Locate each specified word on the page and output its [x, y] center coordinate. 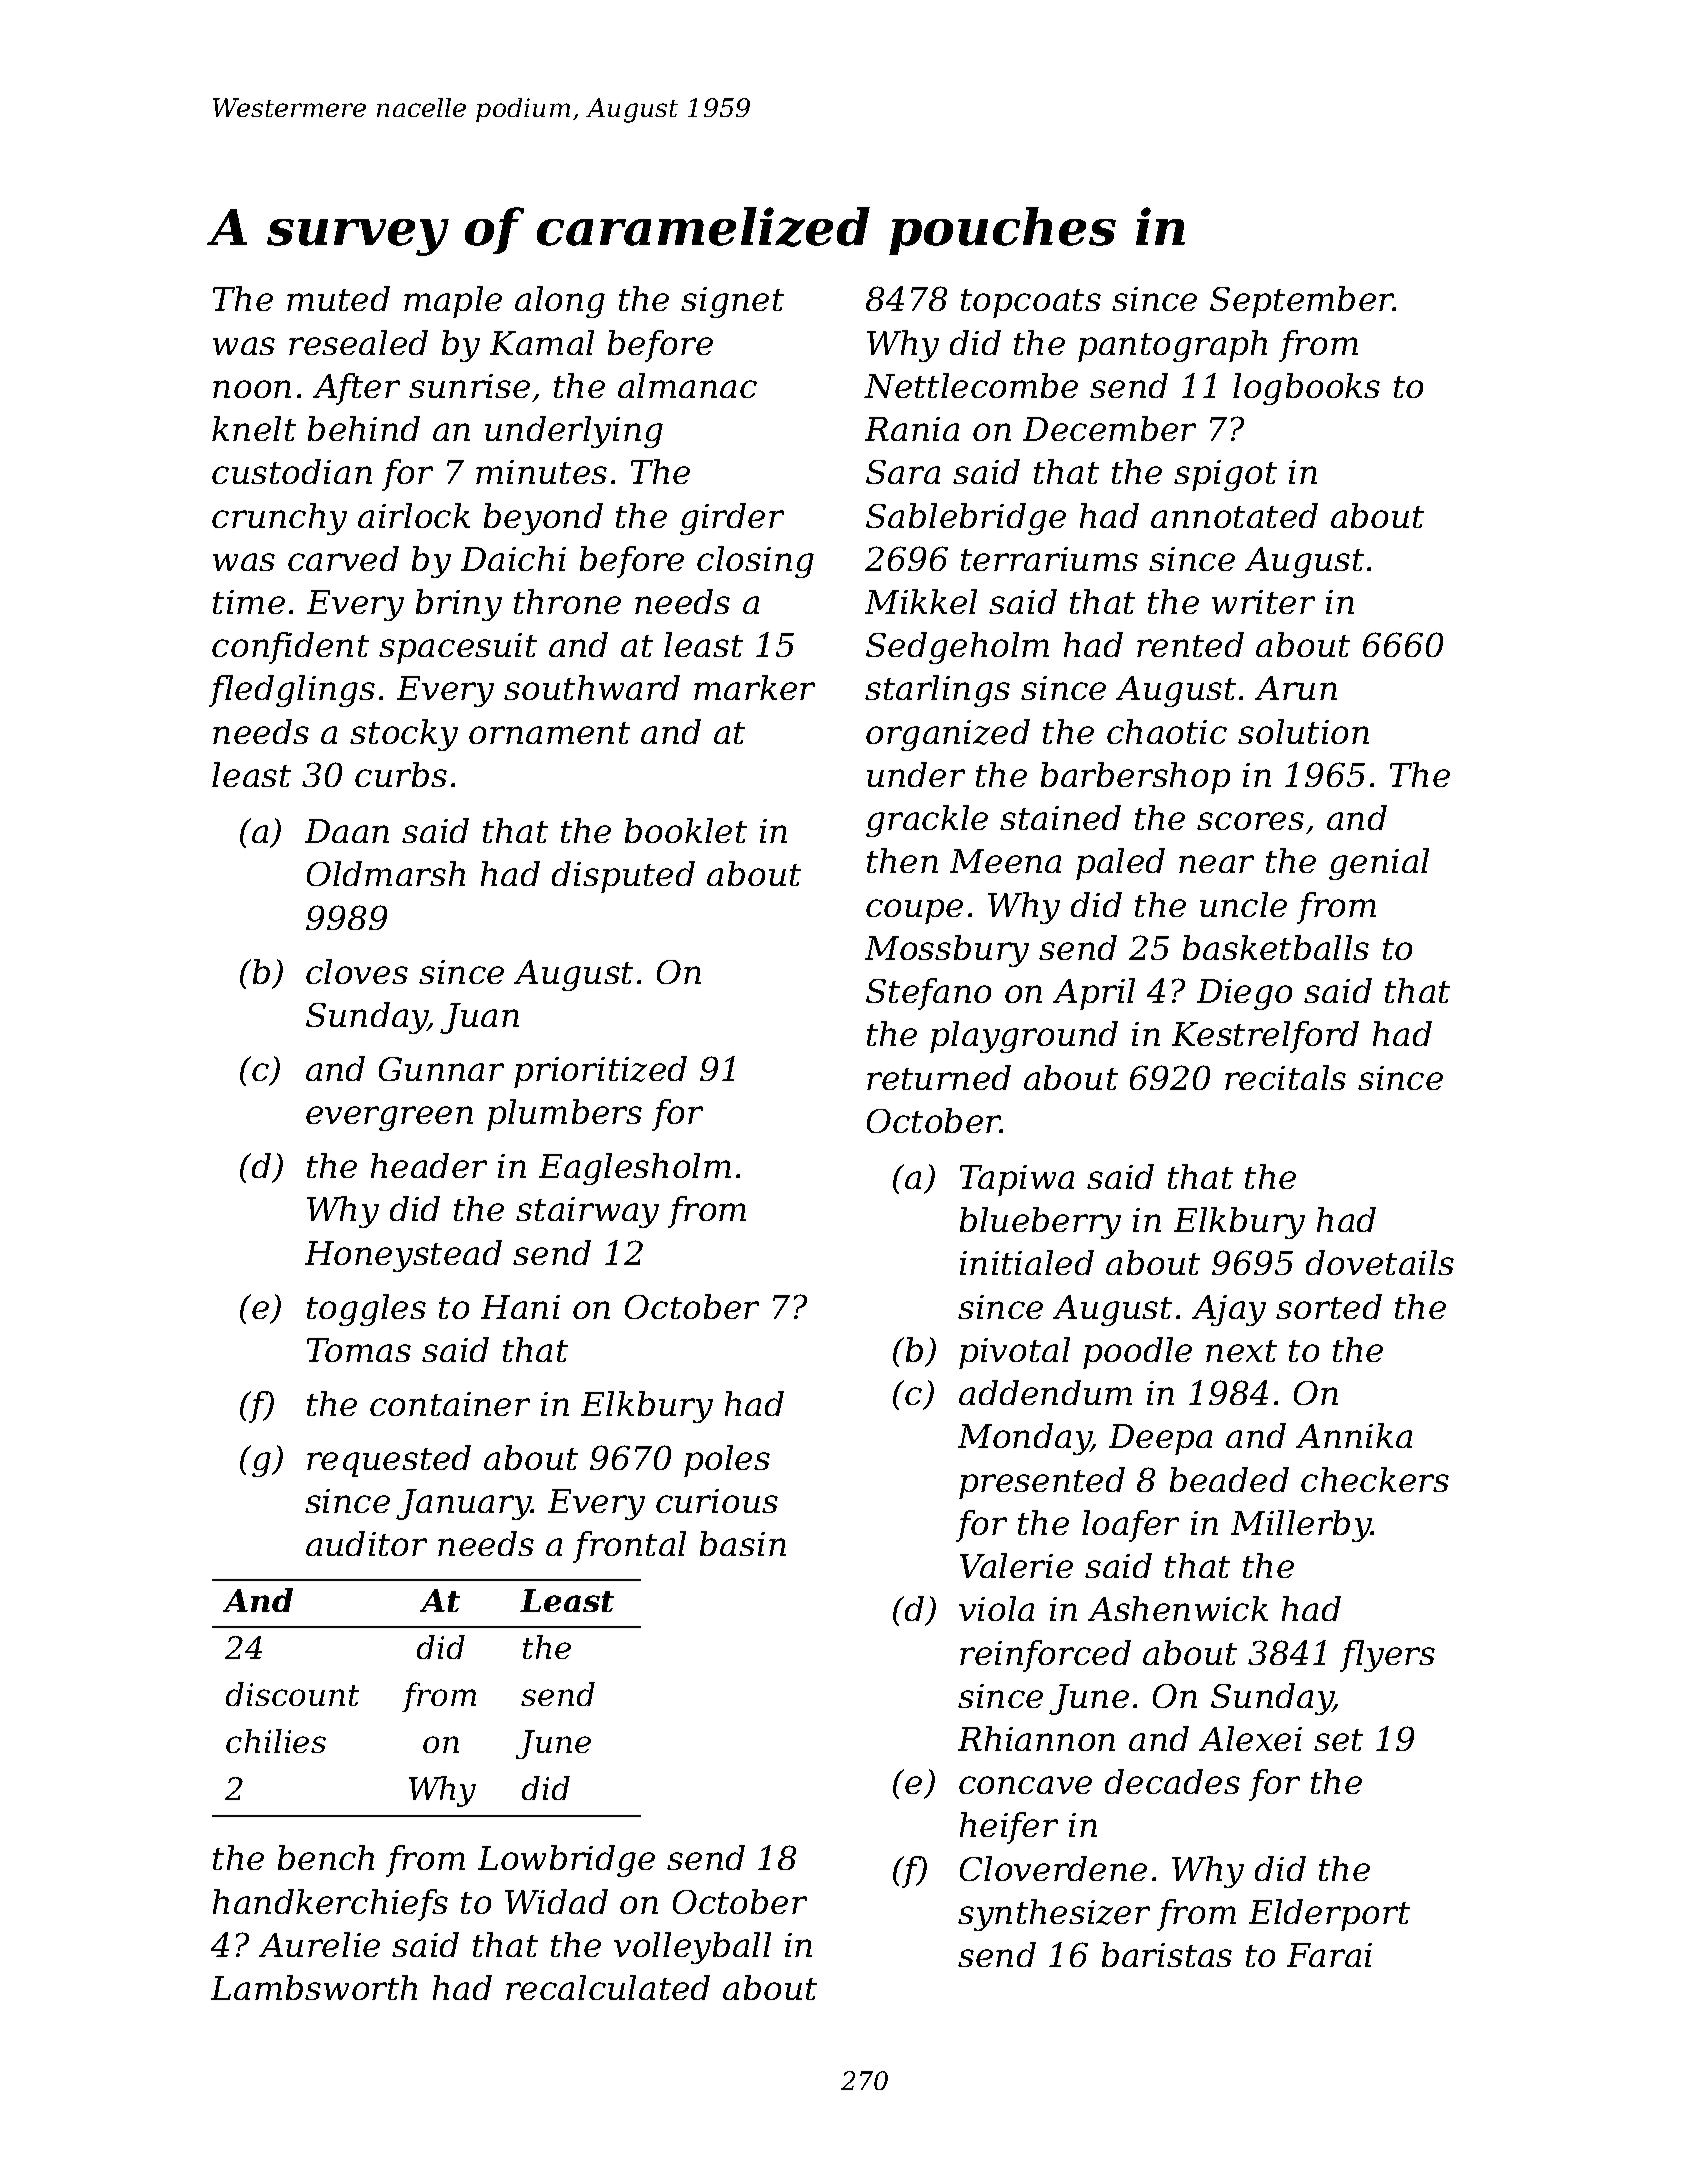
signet [732, 302]
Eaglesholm [635, 1169]
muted [338, 298]
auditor [366, 1543]
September [1302, 302]
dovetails [1380, 1262]
